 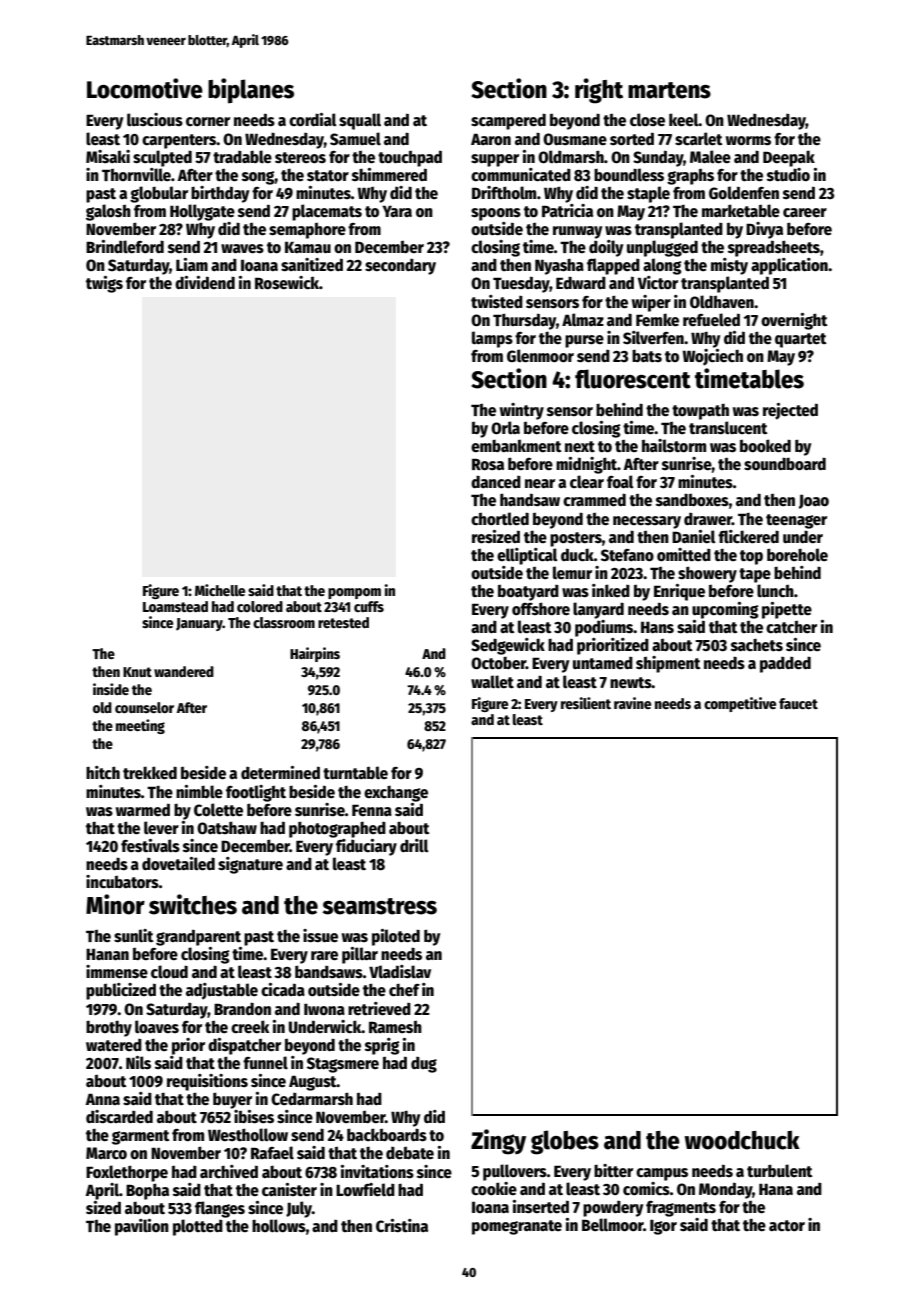 What do you see at coordinates (103, 772) in the document?
I see `hitch` at bounding box center [103, 772].
